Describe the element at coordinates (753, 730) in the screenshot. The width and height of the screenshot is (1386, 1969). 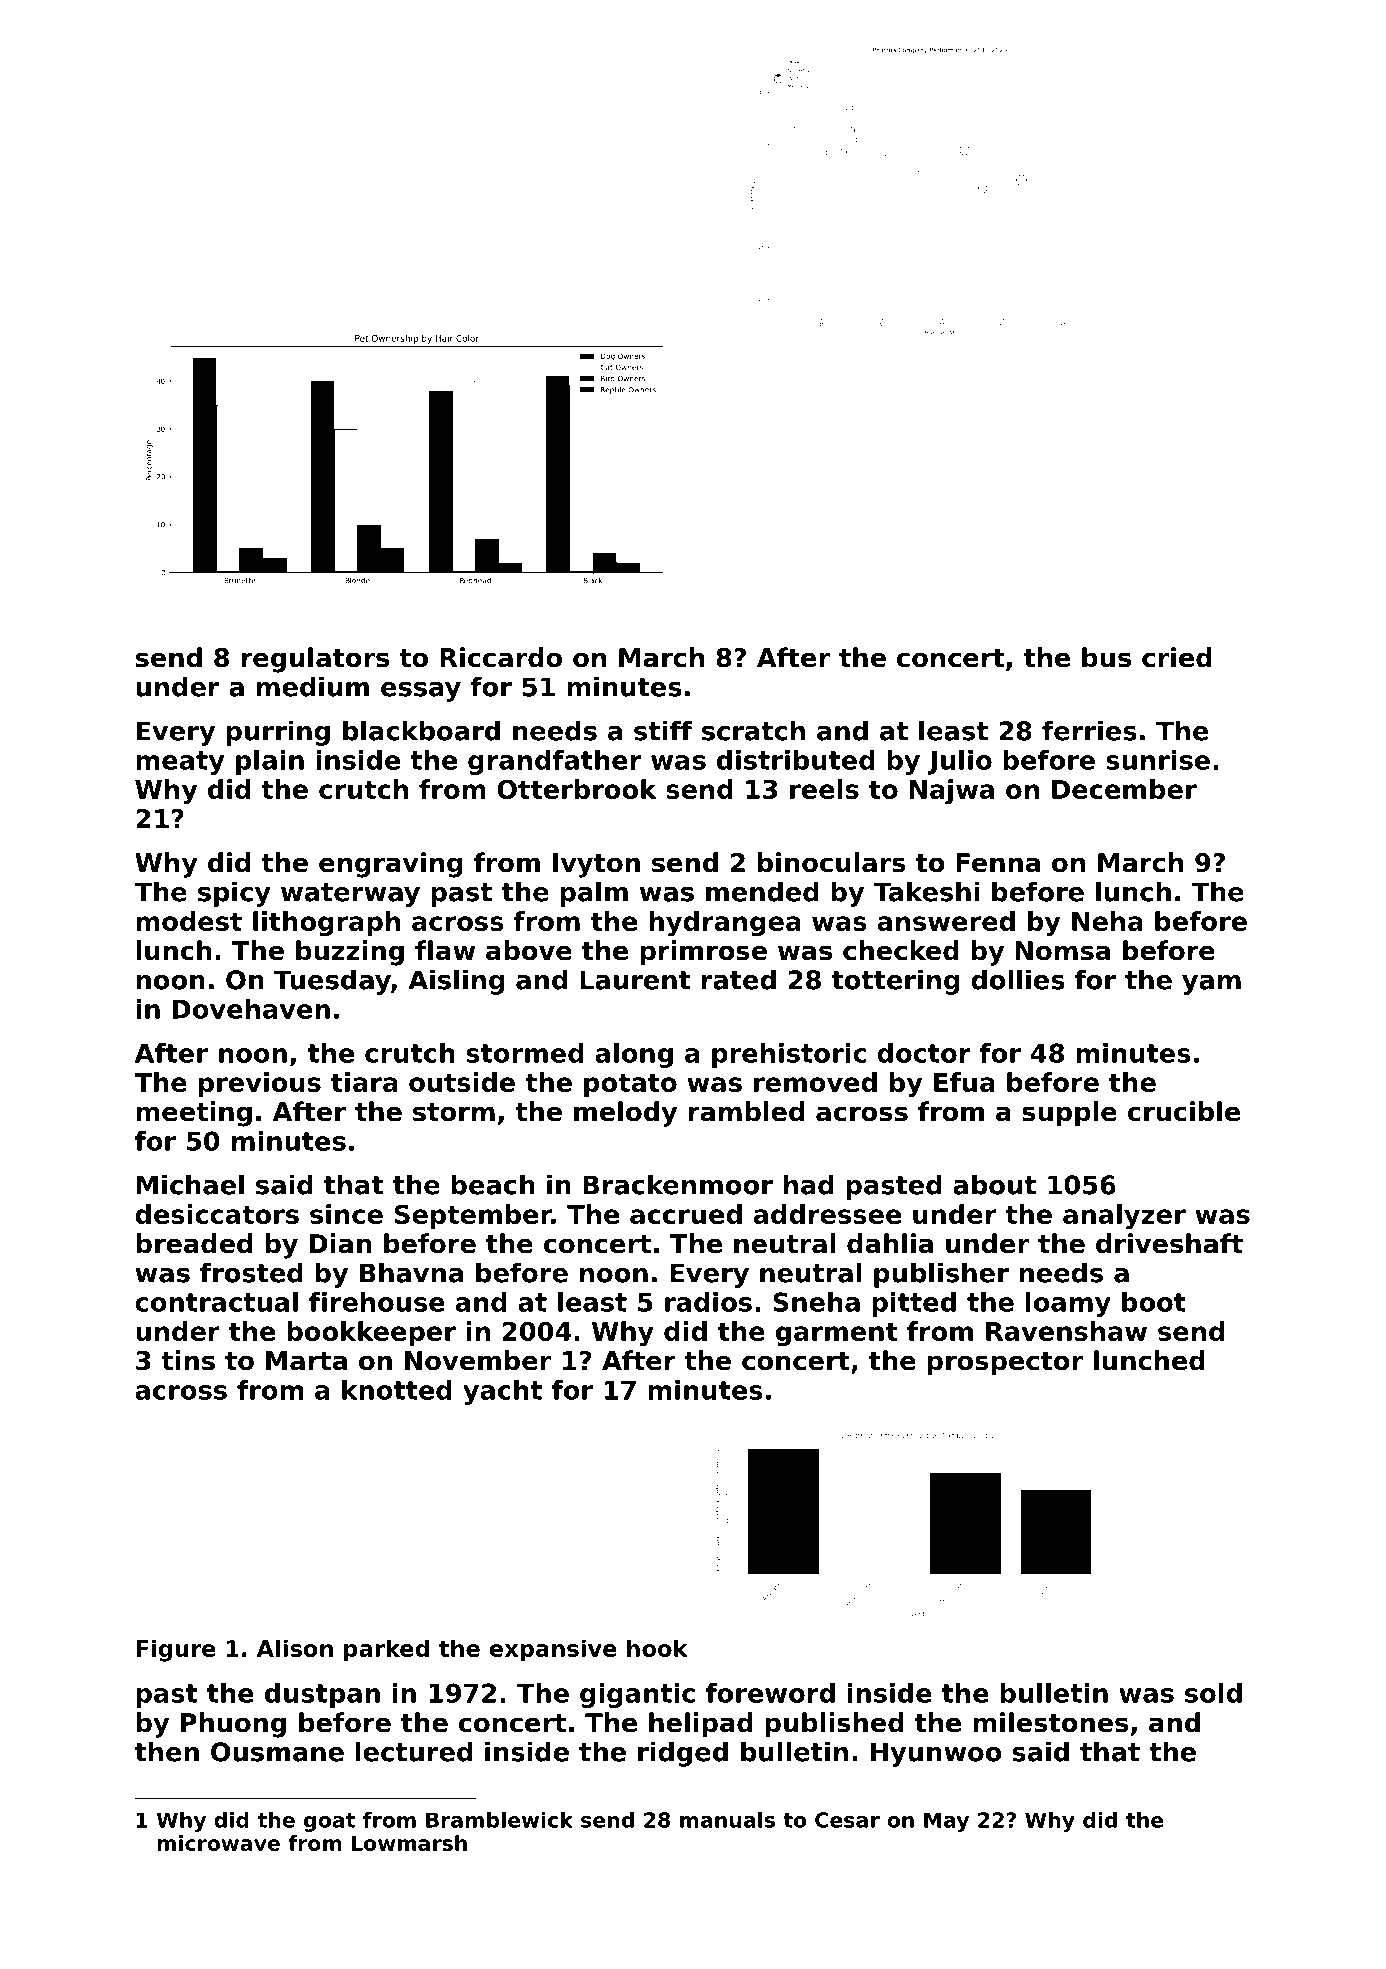
I see `scratch` at that location.
